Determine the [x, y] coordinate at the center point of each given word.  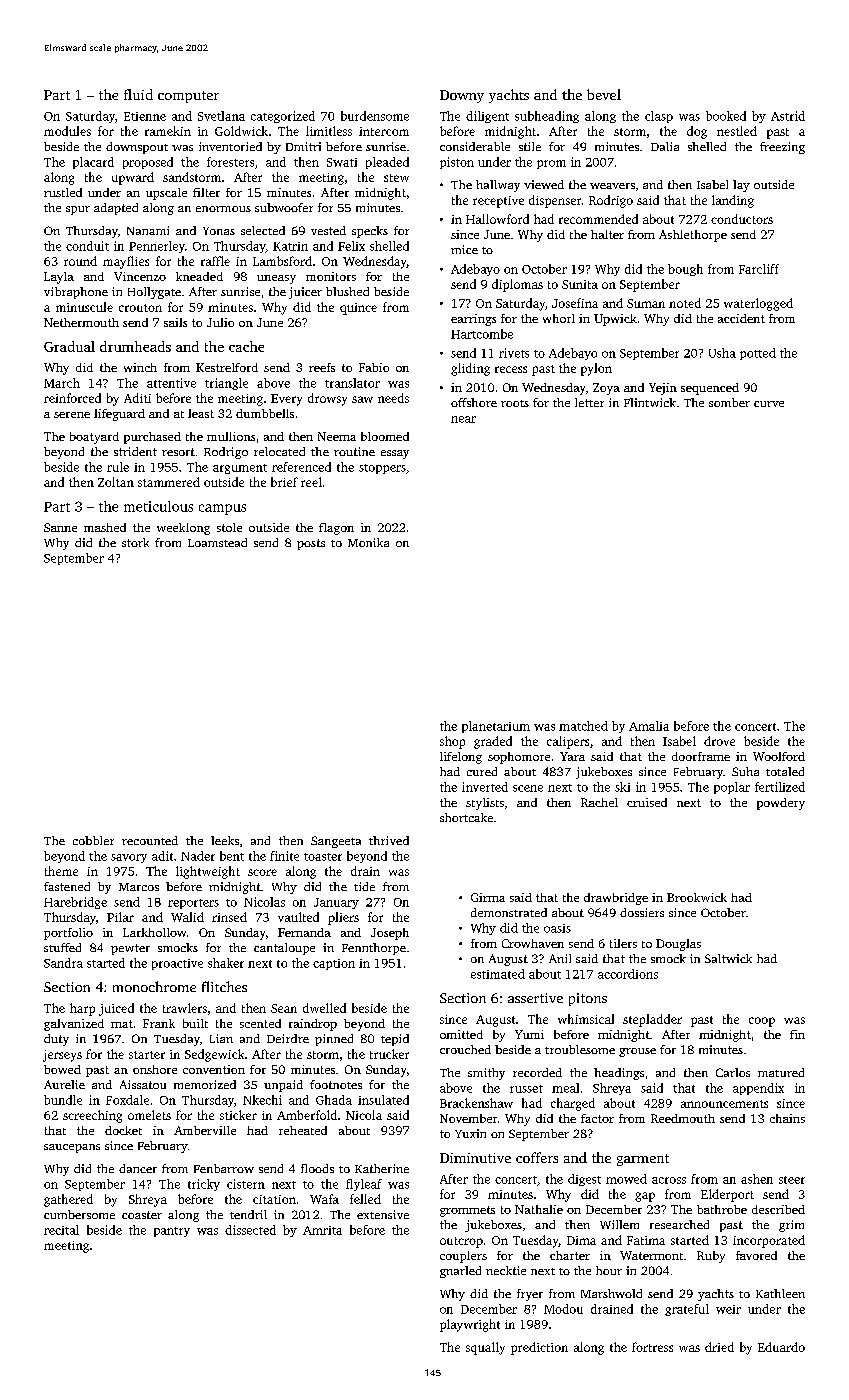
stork [135, 542]
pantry [172, 1232]
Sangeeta [336, 842]
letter [589, 402]
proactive [177, 964]
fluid [138, 94]
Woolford [779, 756]
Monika [368, 542]
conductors [742, 219]
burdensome [375, 116]
